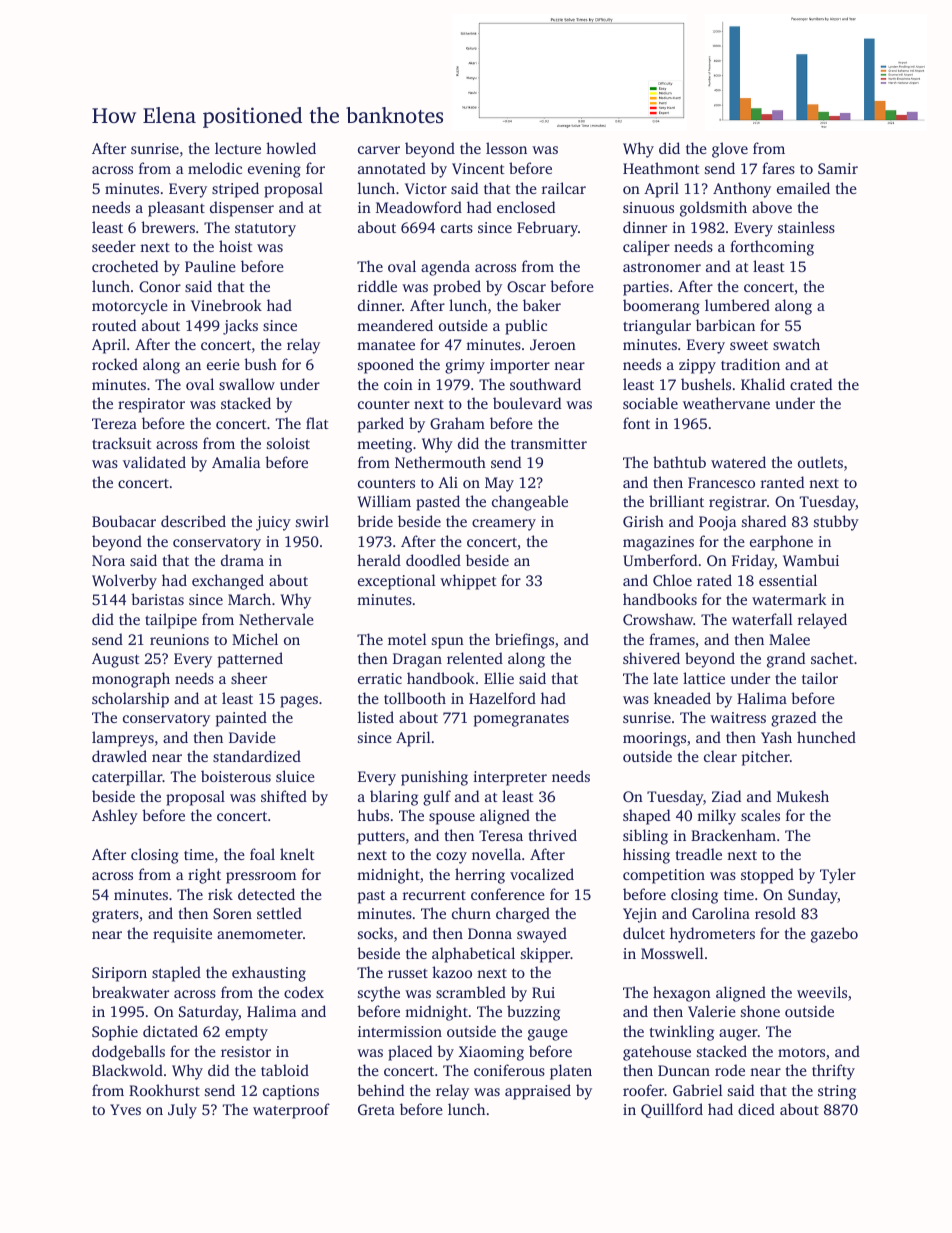  Describe the element at coordinates (538, 1092) in the page. I see `appraised` at that location.
